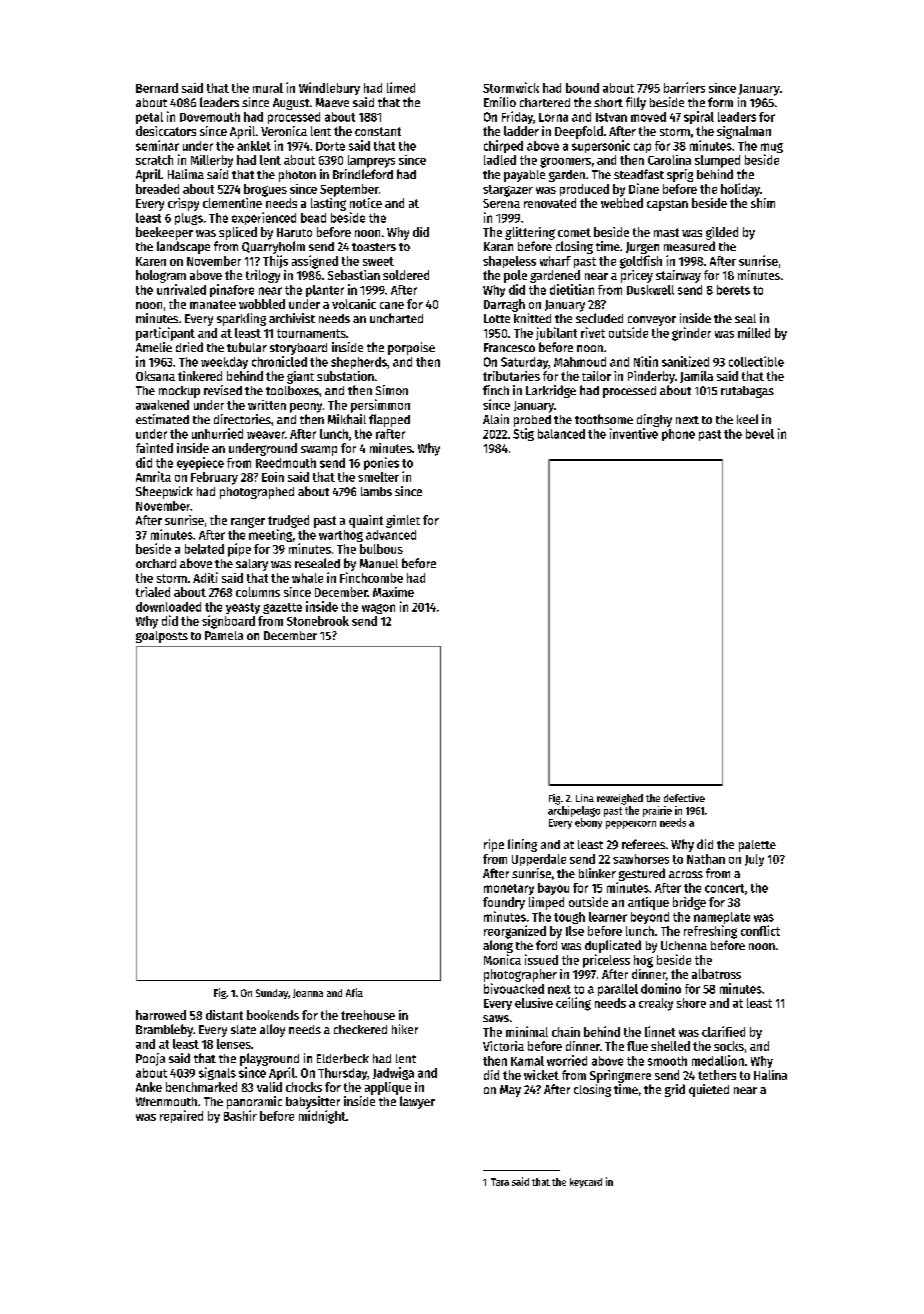  I want to click on Bernard, so click(157, 88).
